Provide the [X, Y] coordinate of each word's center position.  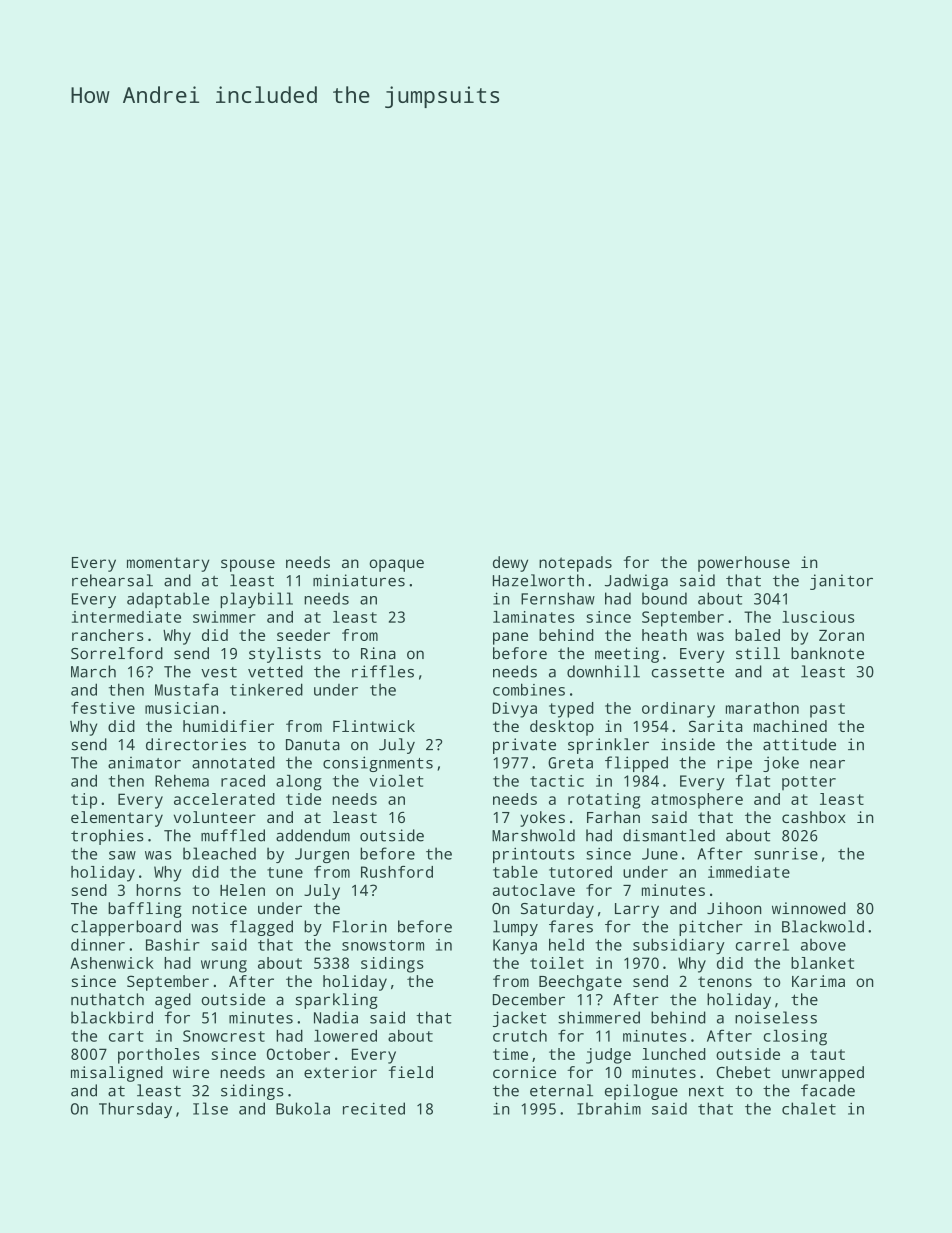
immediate [749, 872]
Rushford [397, 872]
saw [122, 855]
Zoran [841, 635]
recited [374, 1108]
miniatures [359, 580]
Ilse [210, 1108]
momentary [168, 564]
